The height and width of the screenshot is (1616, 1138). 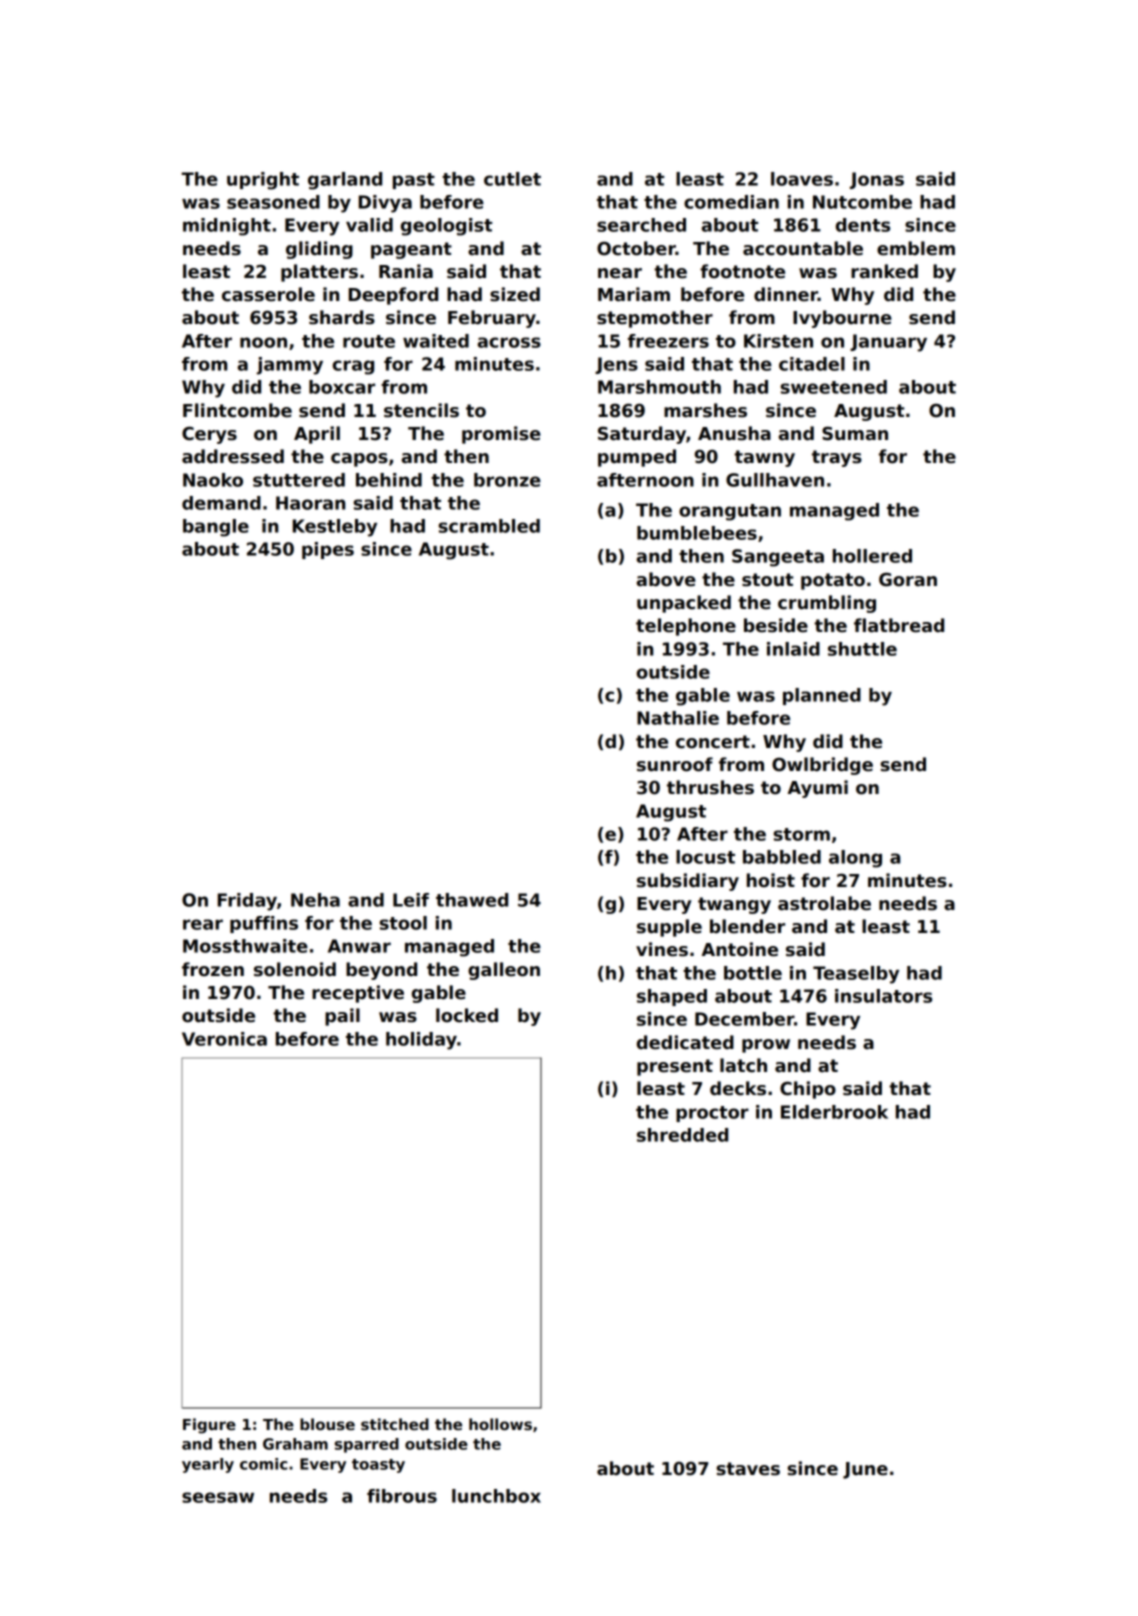 What do you see at coordinates (512, 179) in the screenshot?
I see `cutlet` at bounding box center [512, 179].
